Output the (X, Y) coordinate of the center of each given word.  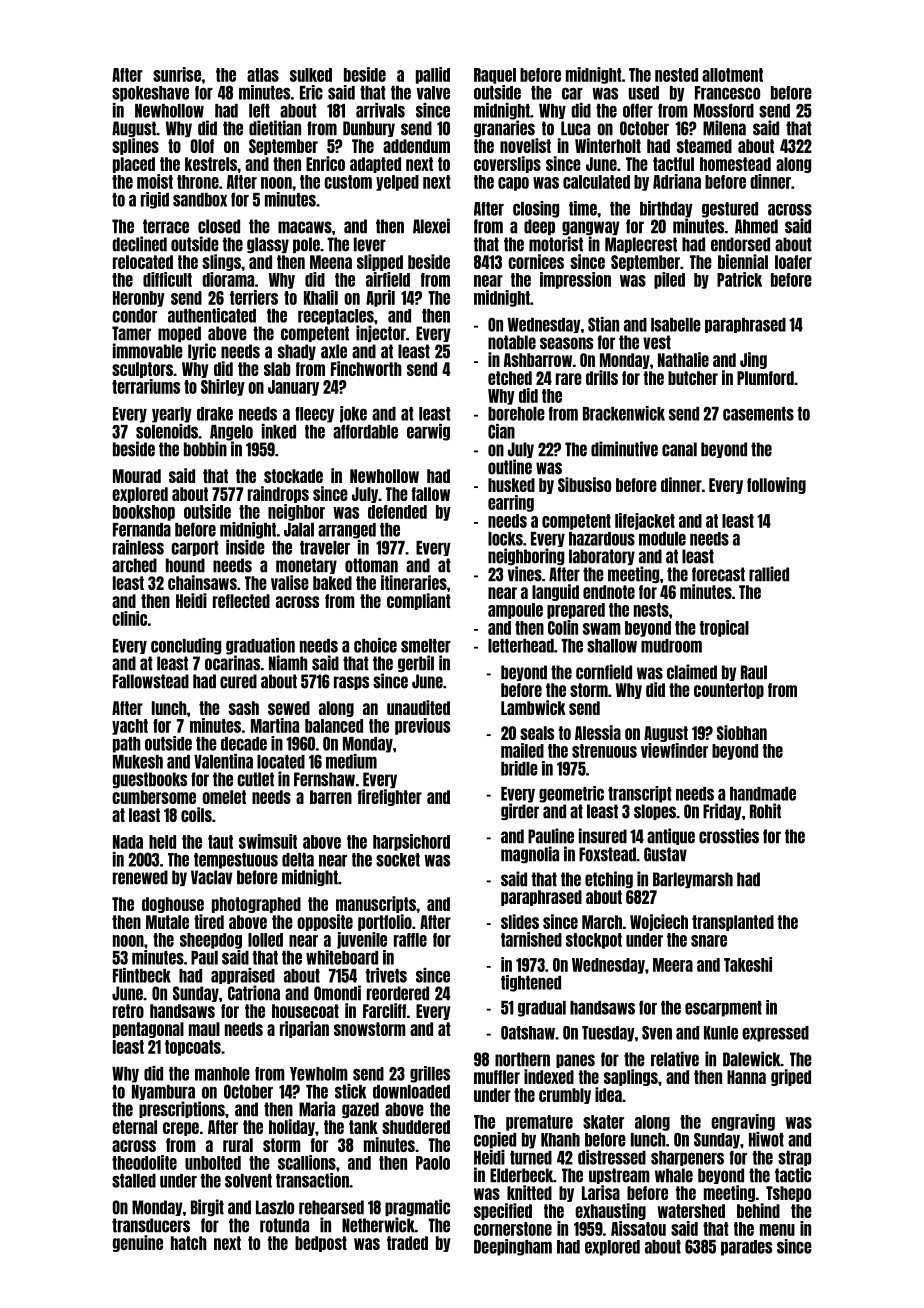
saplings (631, 1077)
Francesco (727, 93)
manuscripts (376, 904)
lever (370, 244)
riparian (304, 1029)
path (127, 745)
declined (139, 244)
